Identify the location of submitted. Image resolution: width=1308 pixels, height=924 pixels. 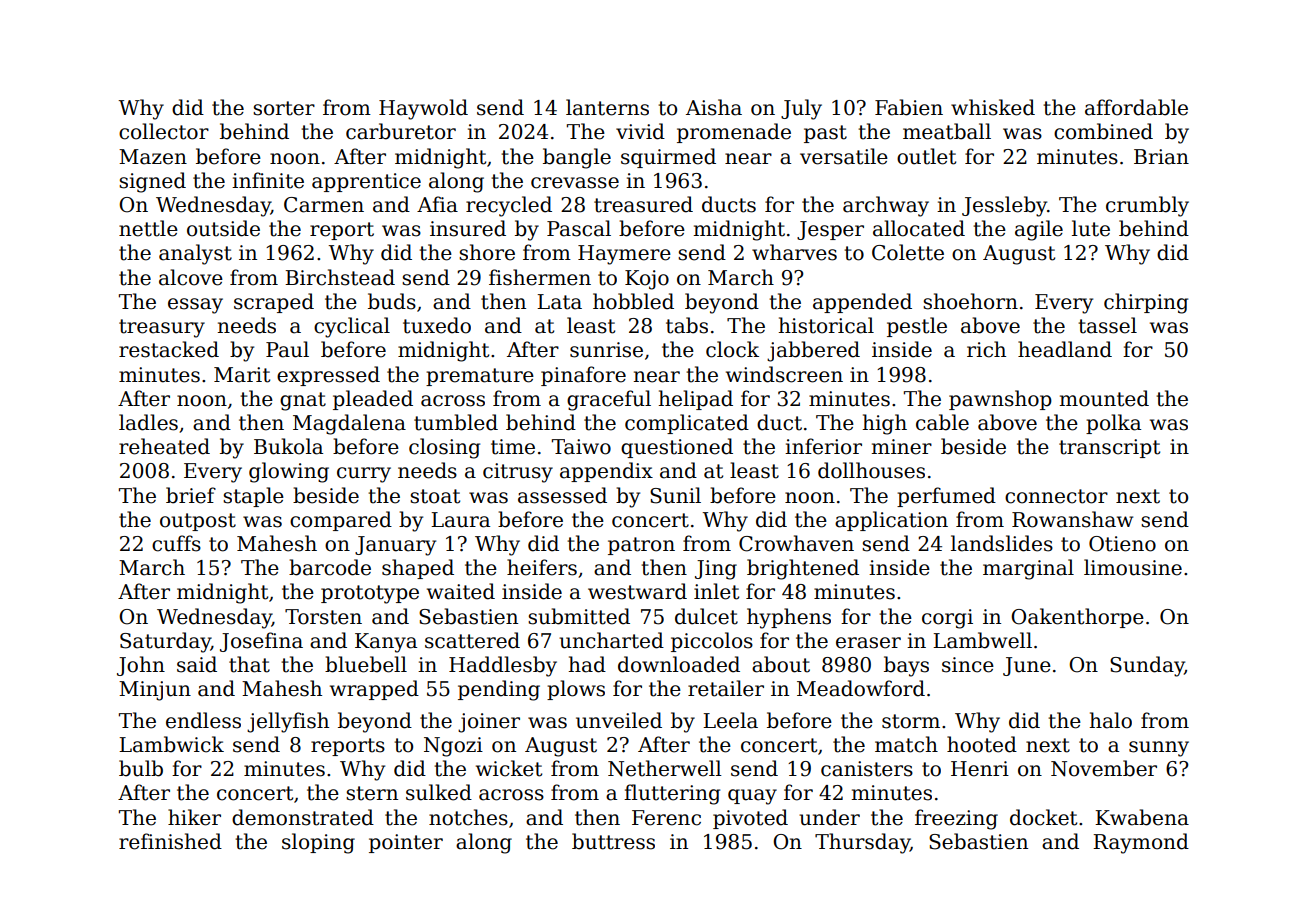
(579, 616).
